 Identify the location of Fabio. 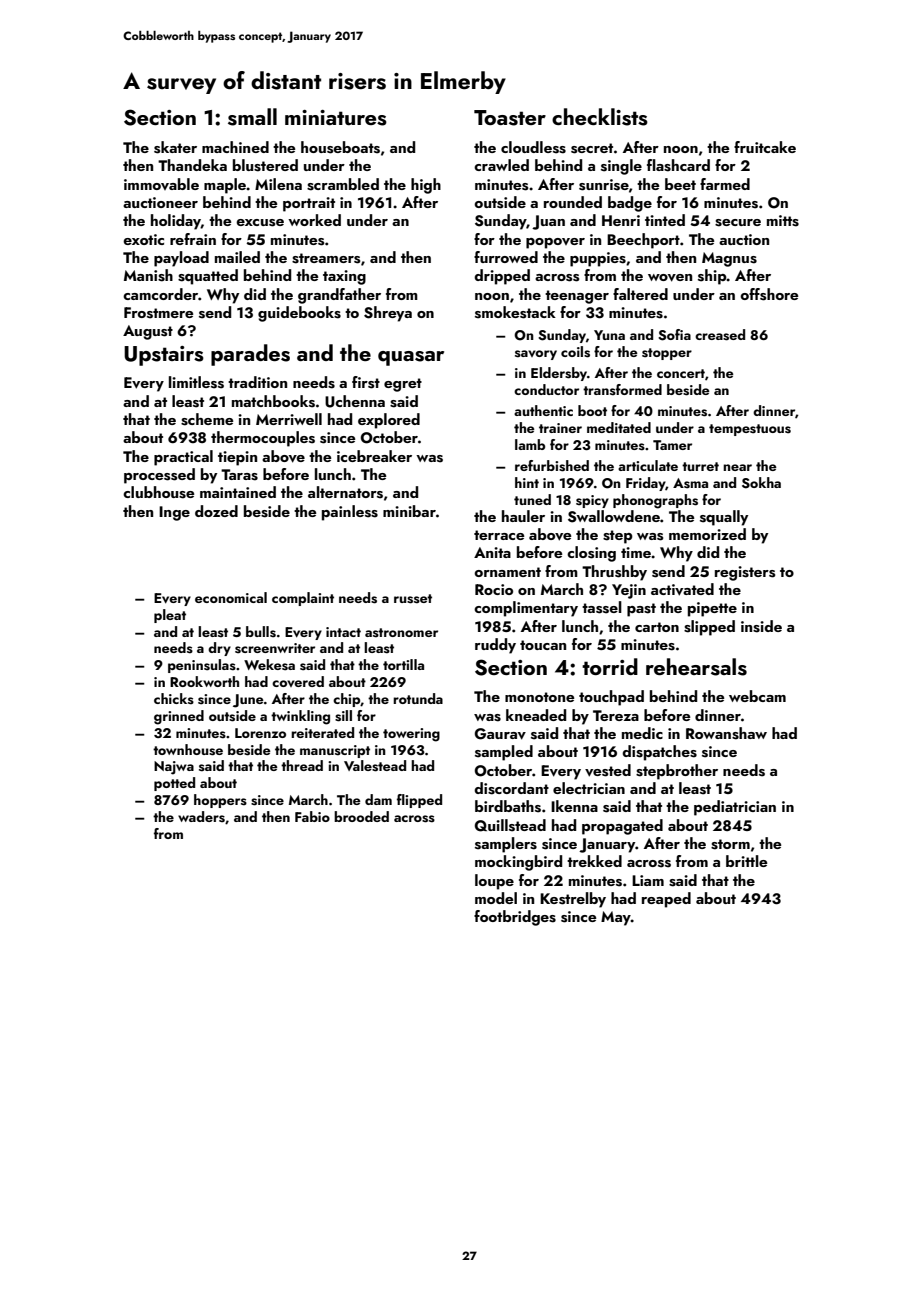
(312, 816).
